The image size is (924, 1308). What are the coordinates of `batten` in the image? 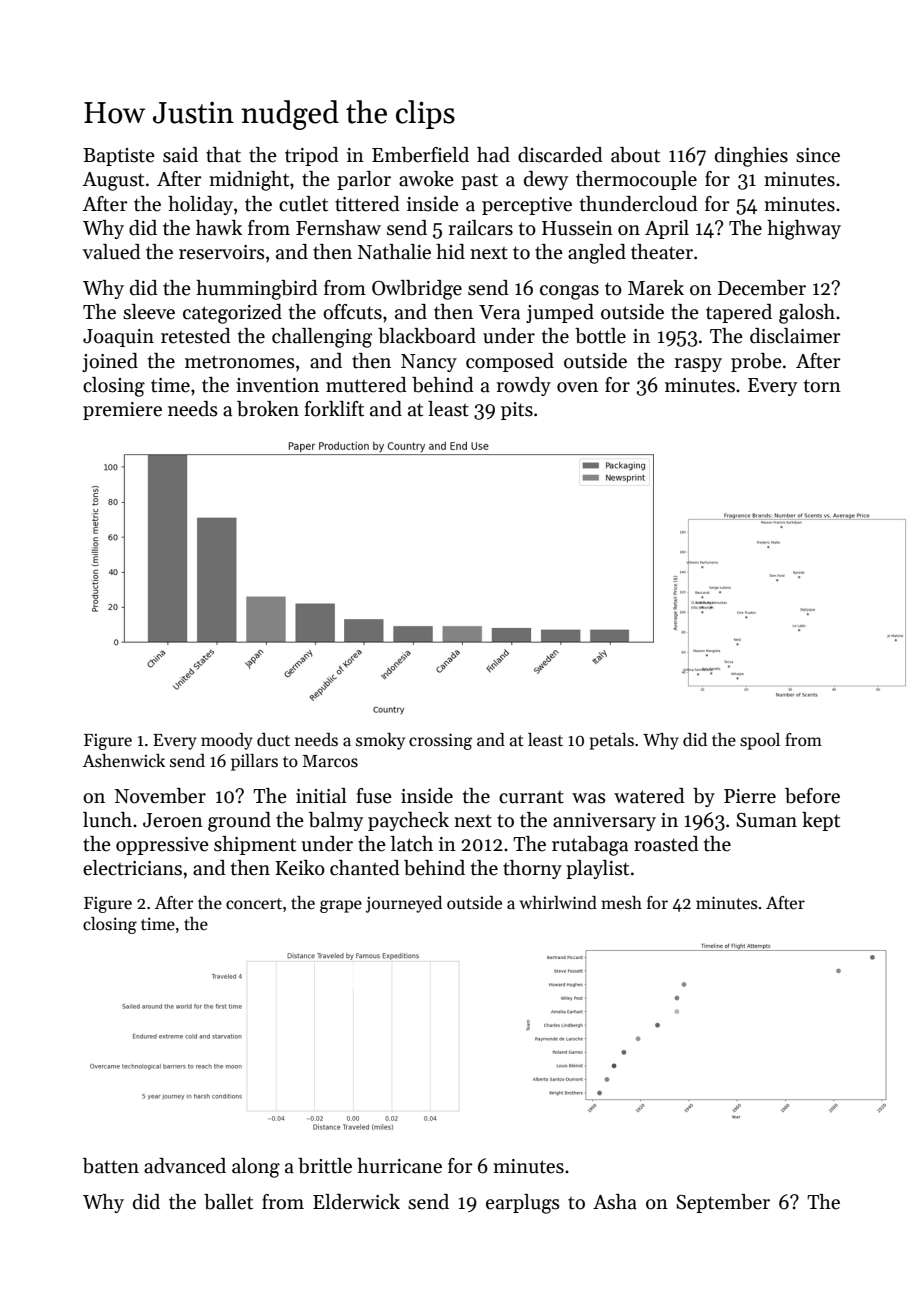 It's located at (111, 1166).
